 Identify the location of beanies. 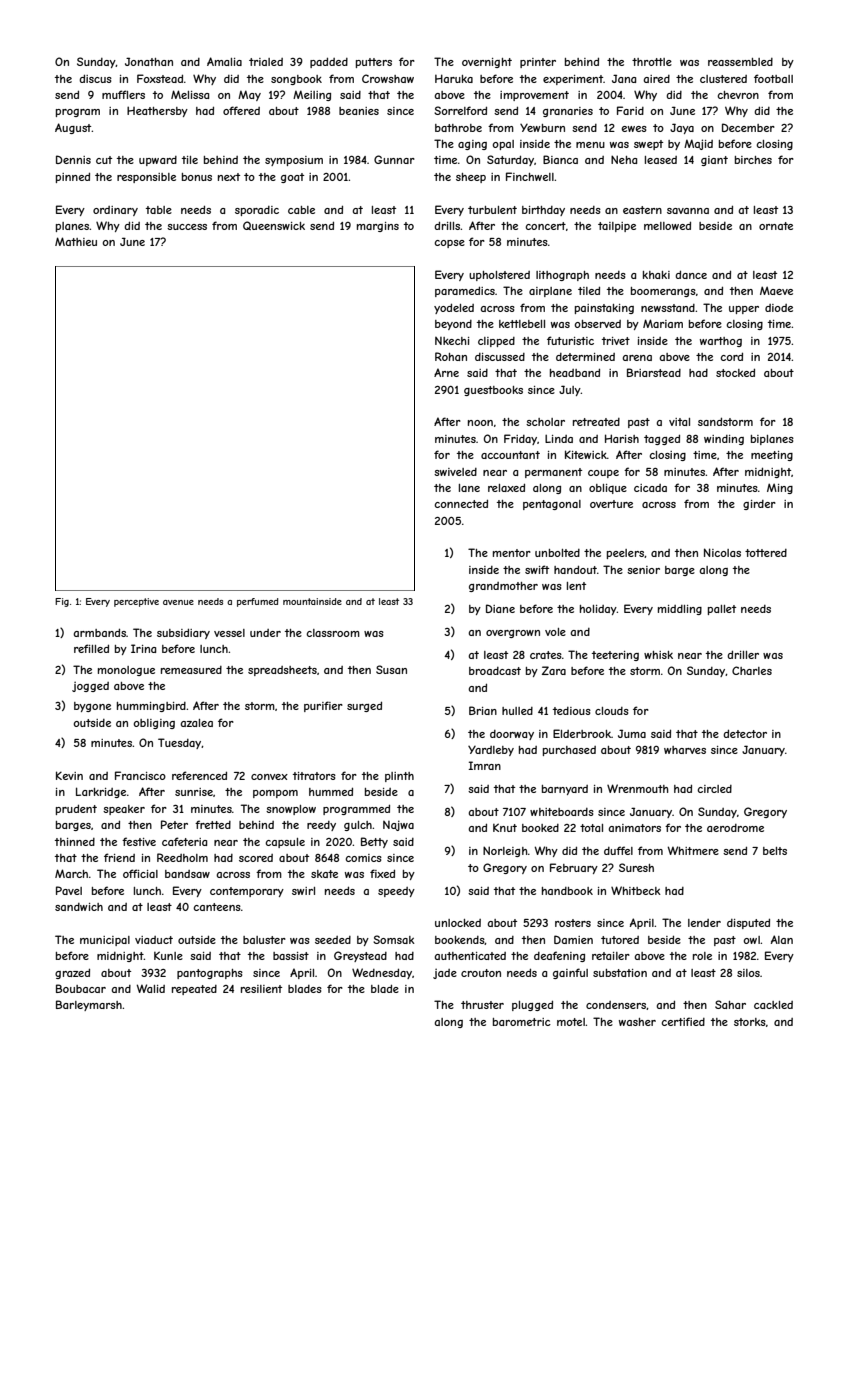
(359, 111).
